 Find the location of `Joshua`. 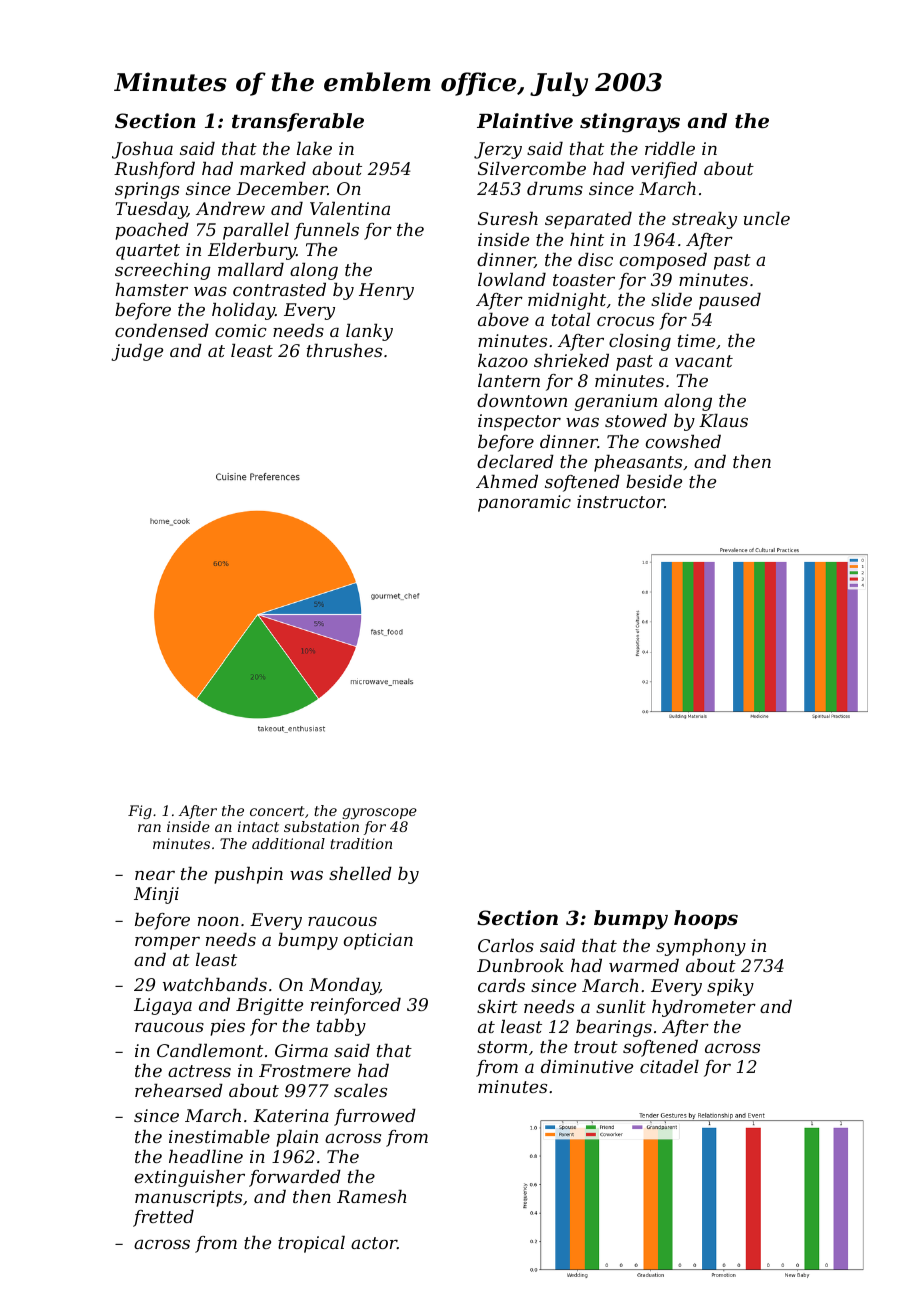

Joshua is located at coordinates (142, 150).
